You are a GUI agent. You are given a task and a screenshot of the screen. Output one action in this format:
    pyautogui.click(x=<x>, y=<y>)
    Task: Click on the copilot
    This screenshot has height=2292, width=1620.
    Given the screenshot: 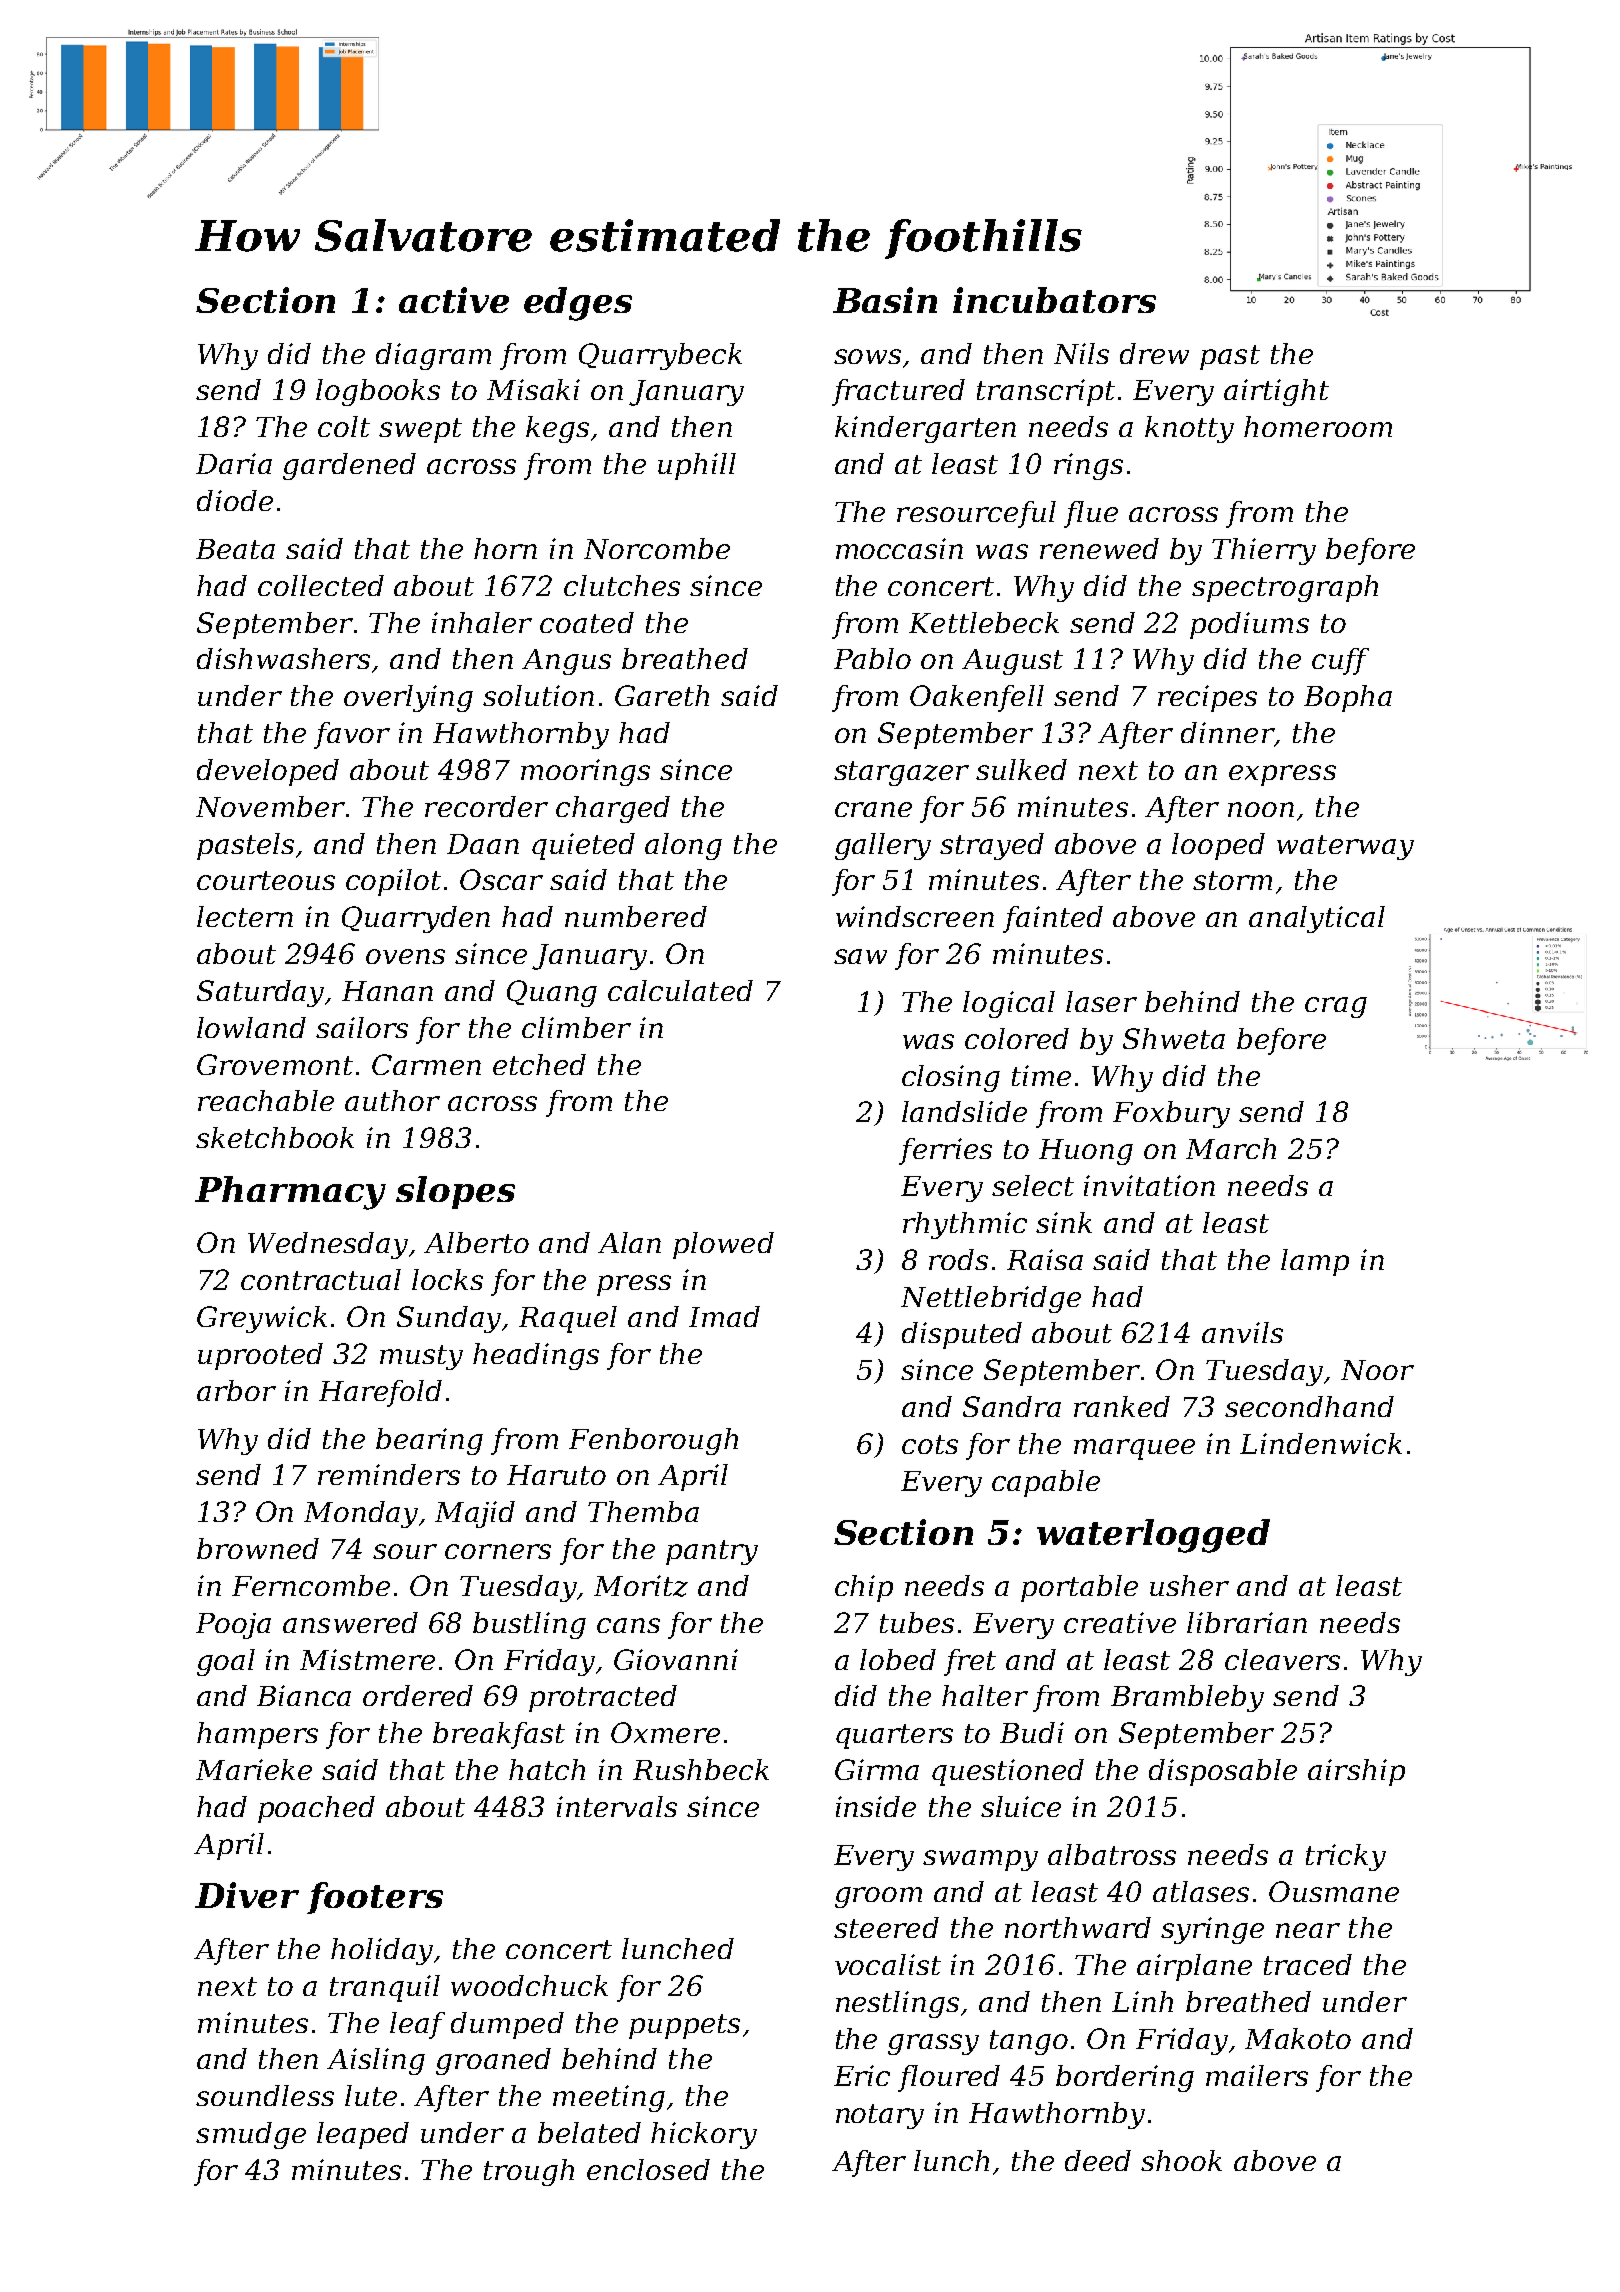 What is the action you would take?
    pyautogui.click(x=393, y=882)
